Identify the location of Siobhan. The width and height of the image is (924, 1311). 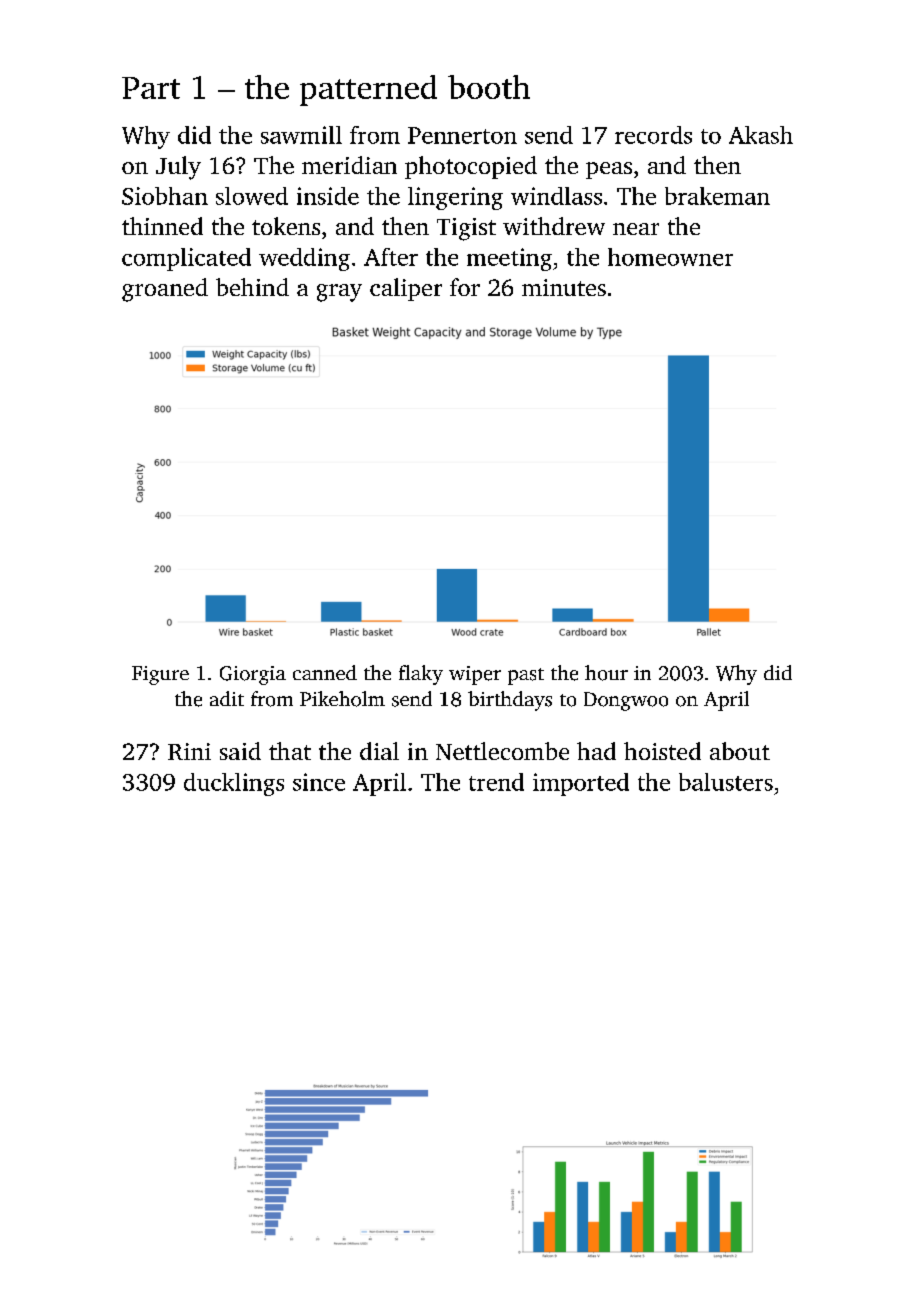
(165, 196).
